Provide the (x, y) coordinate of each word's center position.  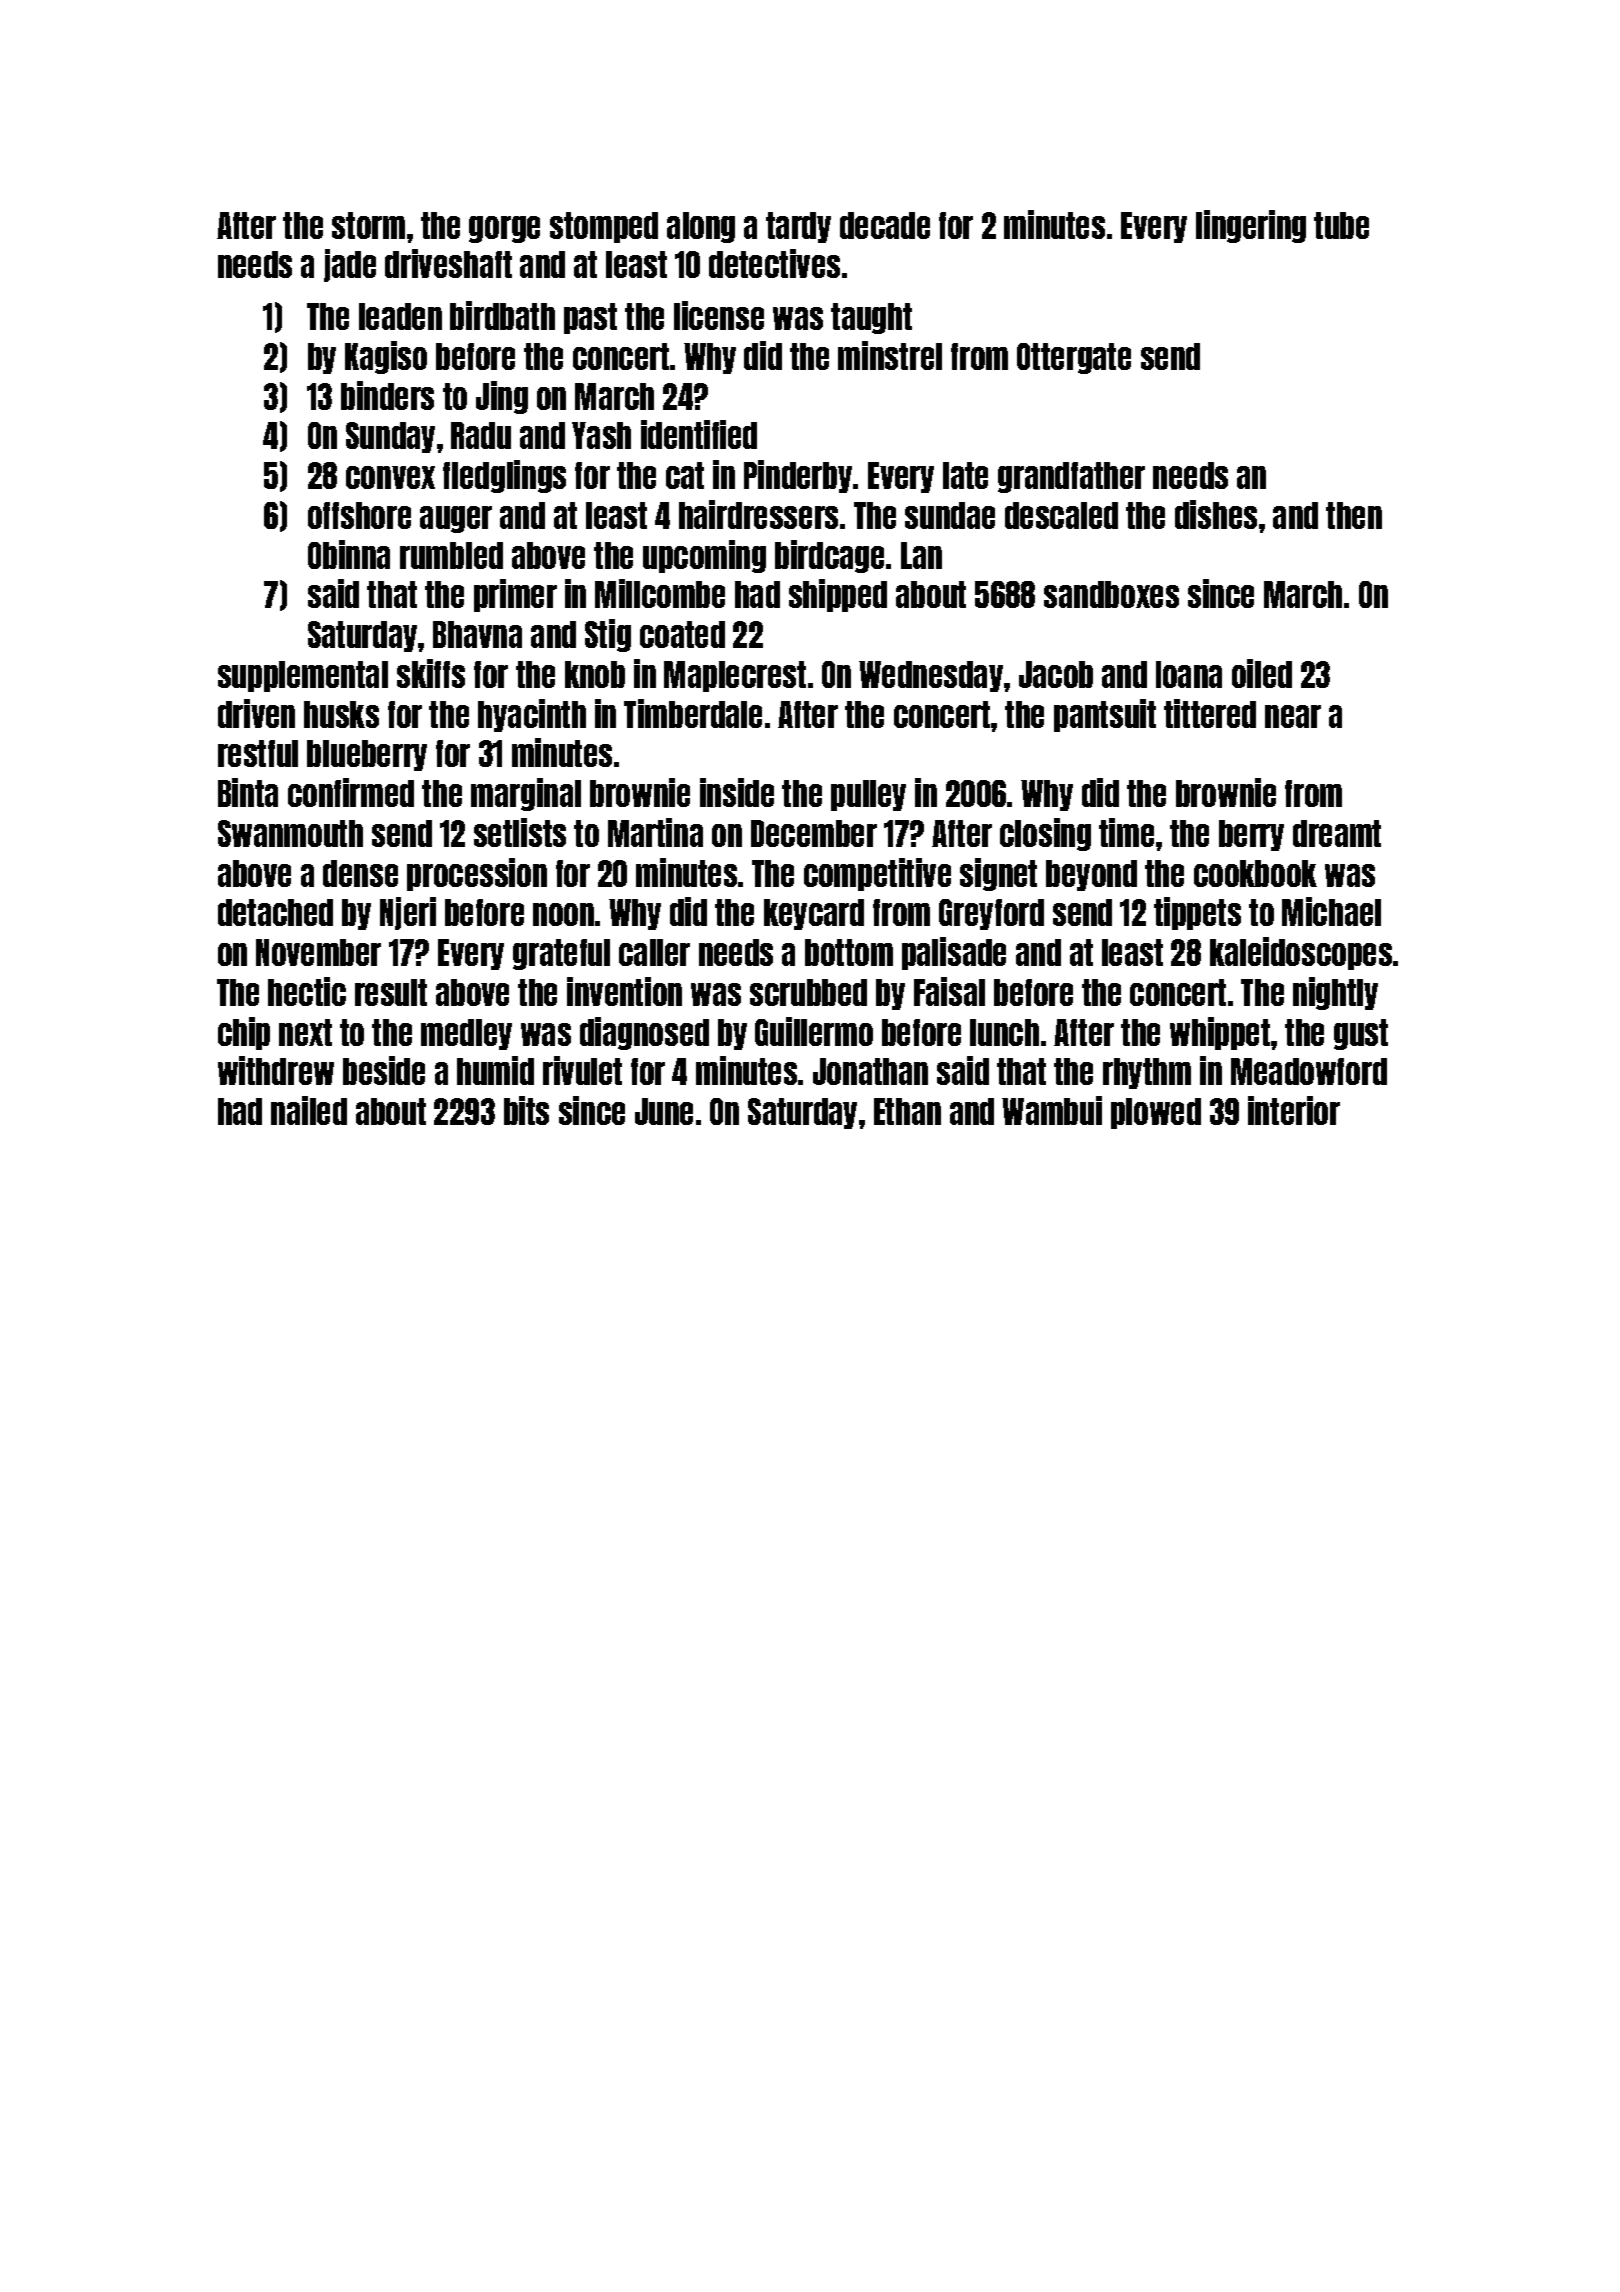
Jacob (1056, 674)
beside (384, 1070)
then (1354, 515)
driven (256, 713)
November (318, 952)
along (701, 227)
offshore (359, 515)
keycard (814, 914)
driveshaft (448, 263)
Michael (1331, 911)
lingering (1251, 226)
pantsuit (1105, 715)
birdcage (829, 556)
